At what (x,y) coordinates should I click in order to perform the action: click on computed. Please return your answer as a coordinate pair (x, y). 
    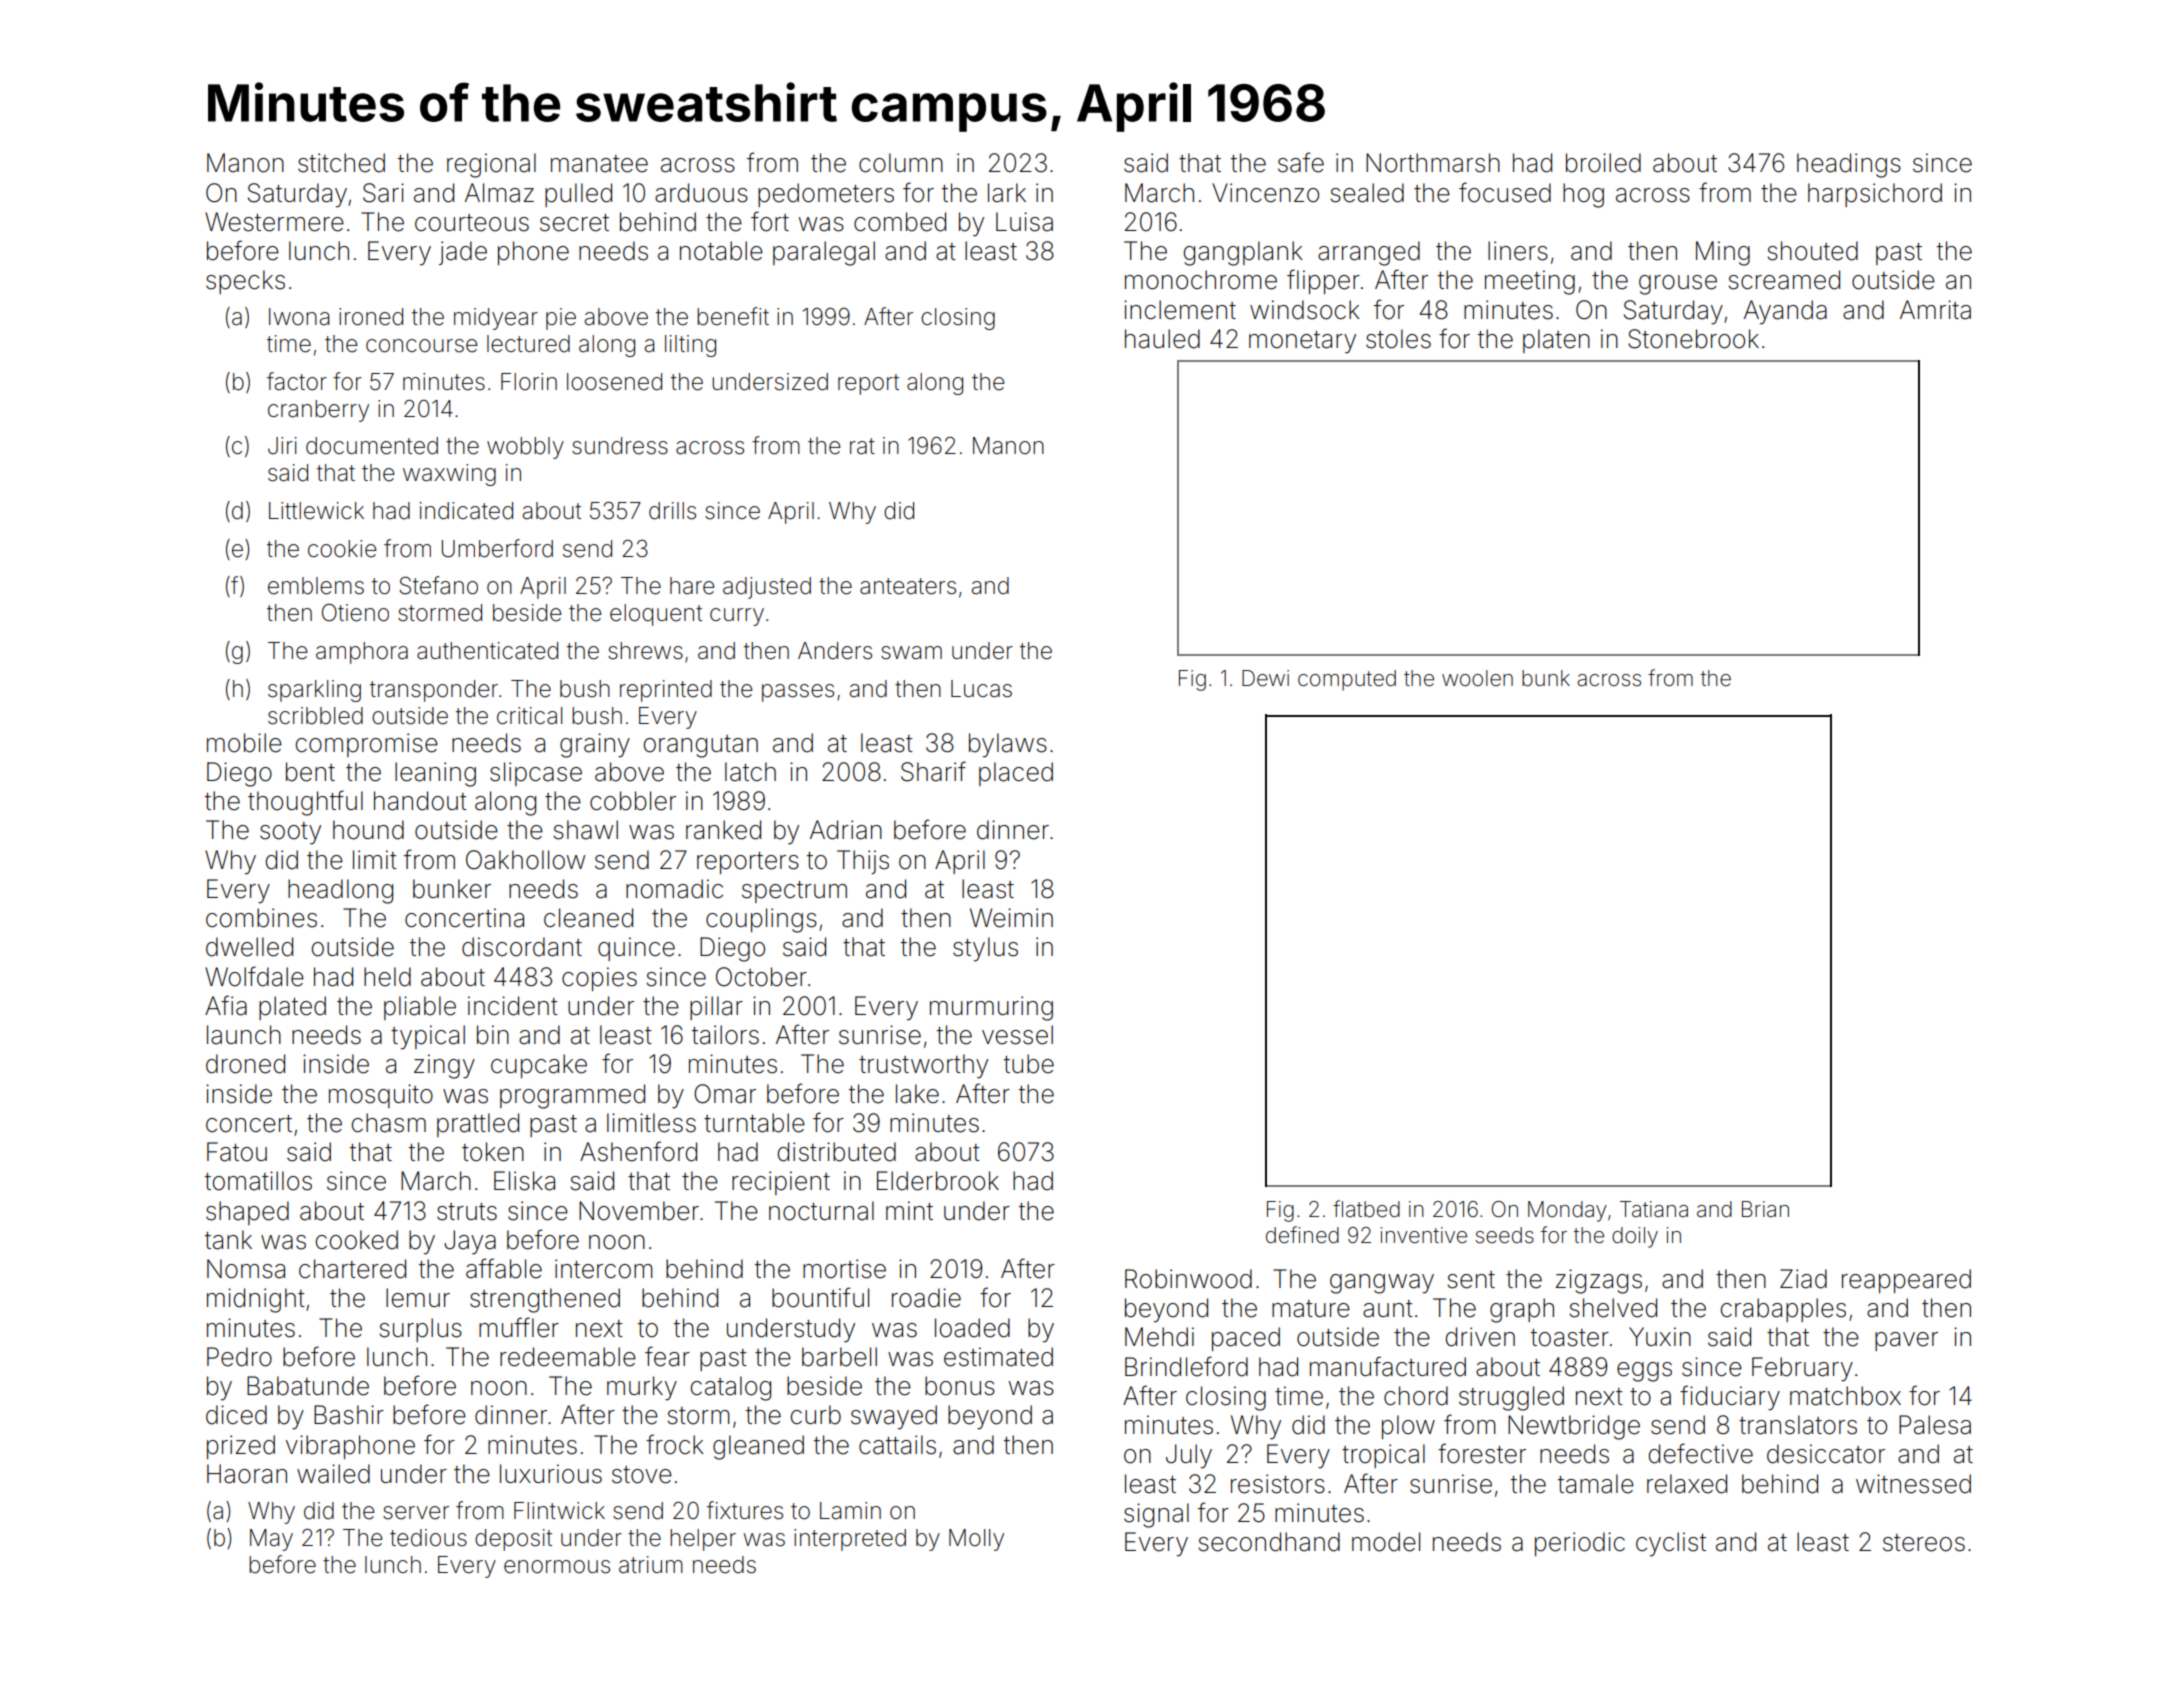
    Looking at the image, I should click on (1347, 680).
